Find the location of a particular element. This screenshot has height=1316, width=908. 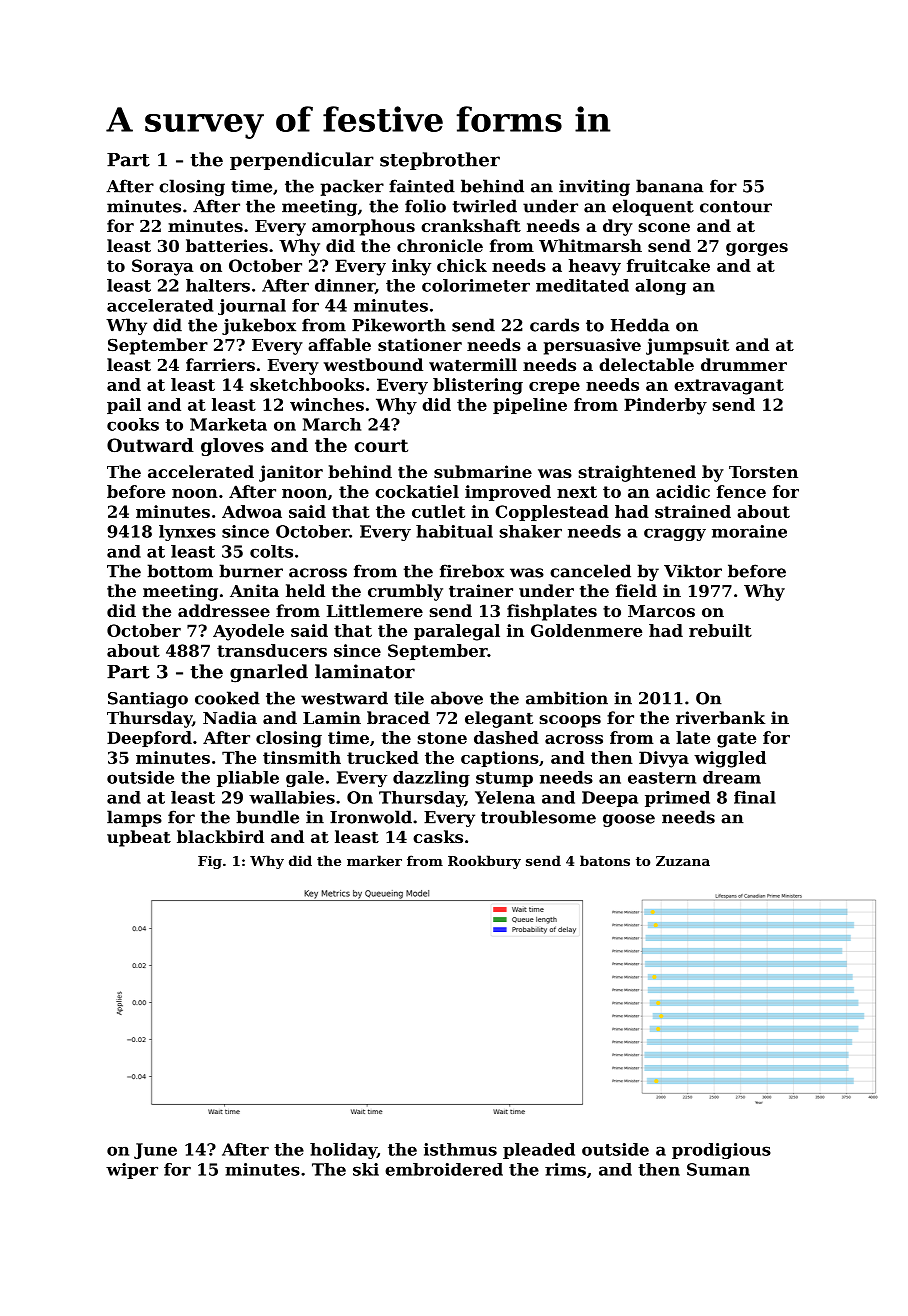

perpendicular is located at coordinates (302, 161).
